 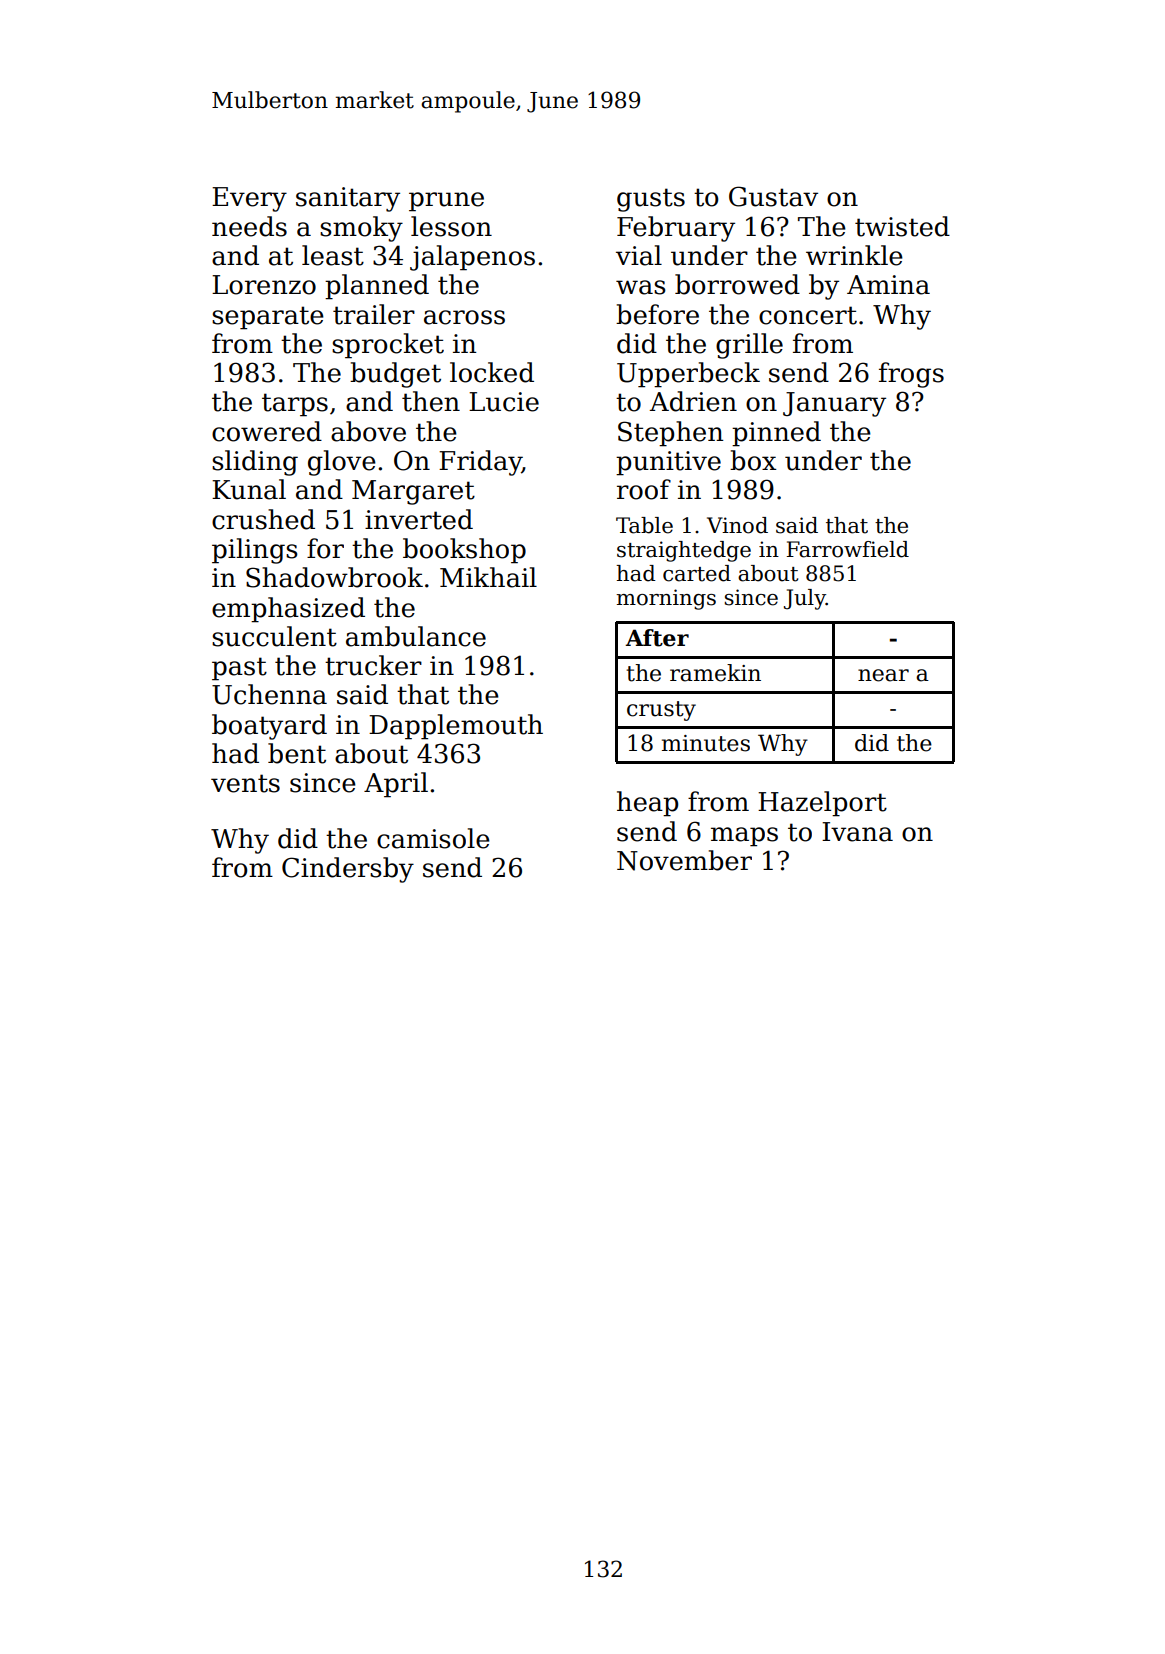 I want to click on November, so click(x=684, y=860).
